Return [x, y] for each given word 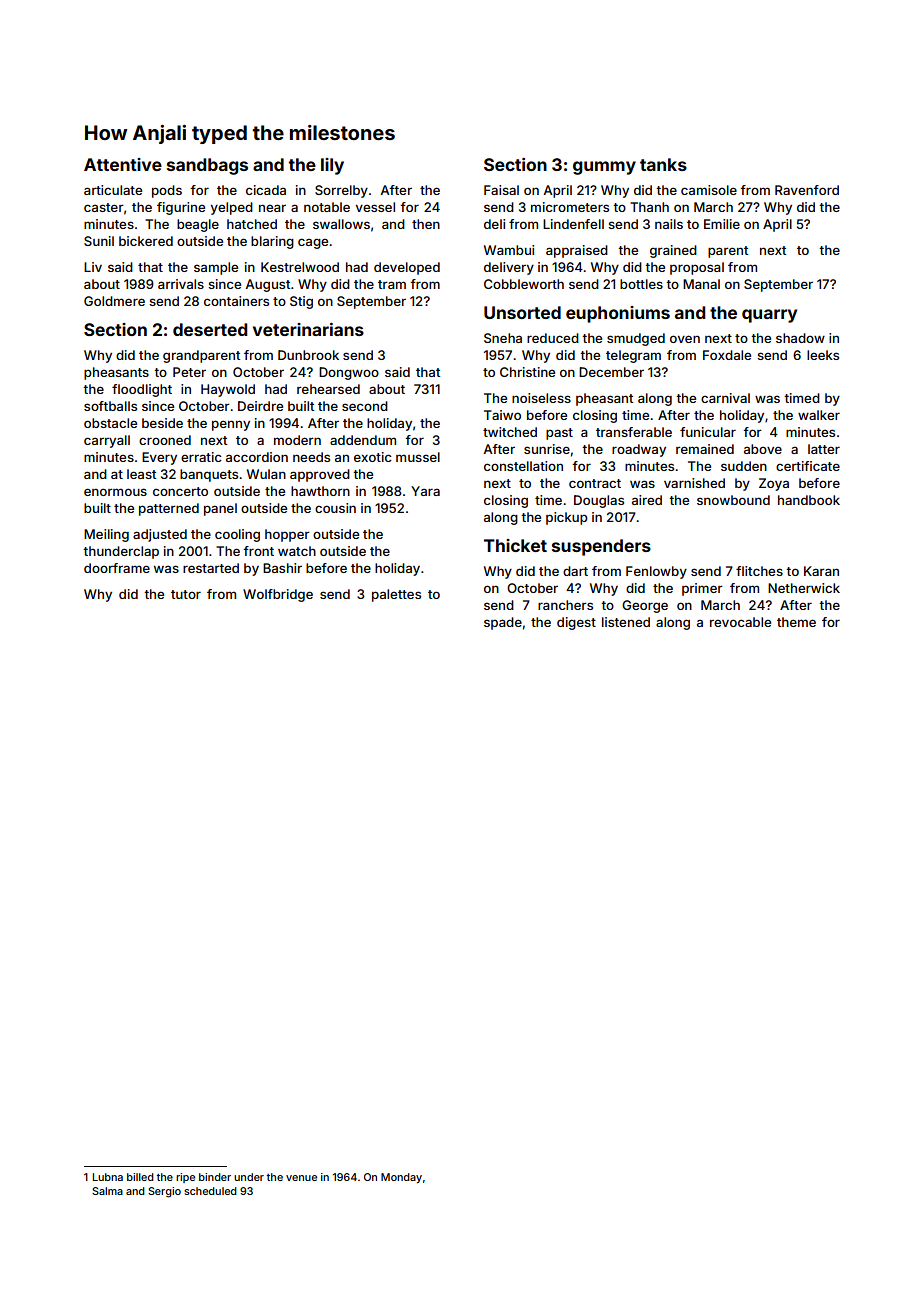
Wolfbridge [278, 595]
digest [576, 623]
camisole [709, 190]
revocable [740, 622]
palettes [396, 595]
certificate [808, 466]
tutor [186, 594]
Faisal [501, 190]
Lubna [108, 1177]
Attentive [123, 164]
